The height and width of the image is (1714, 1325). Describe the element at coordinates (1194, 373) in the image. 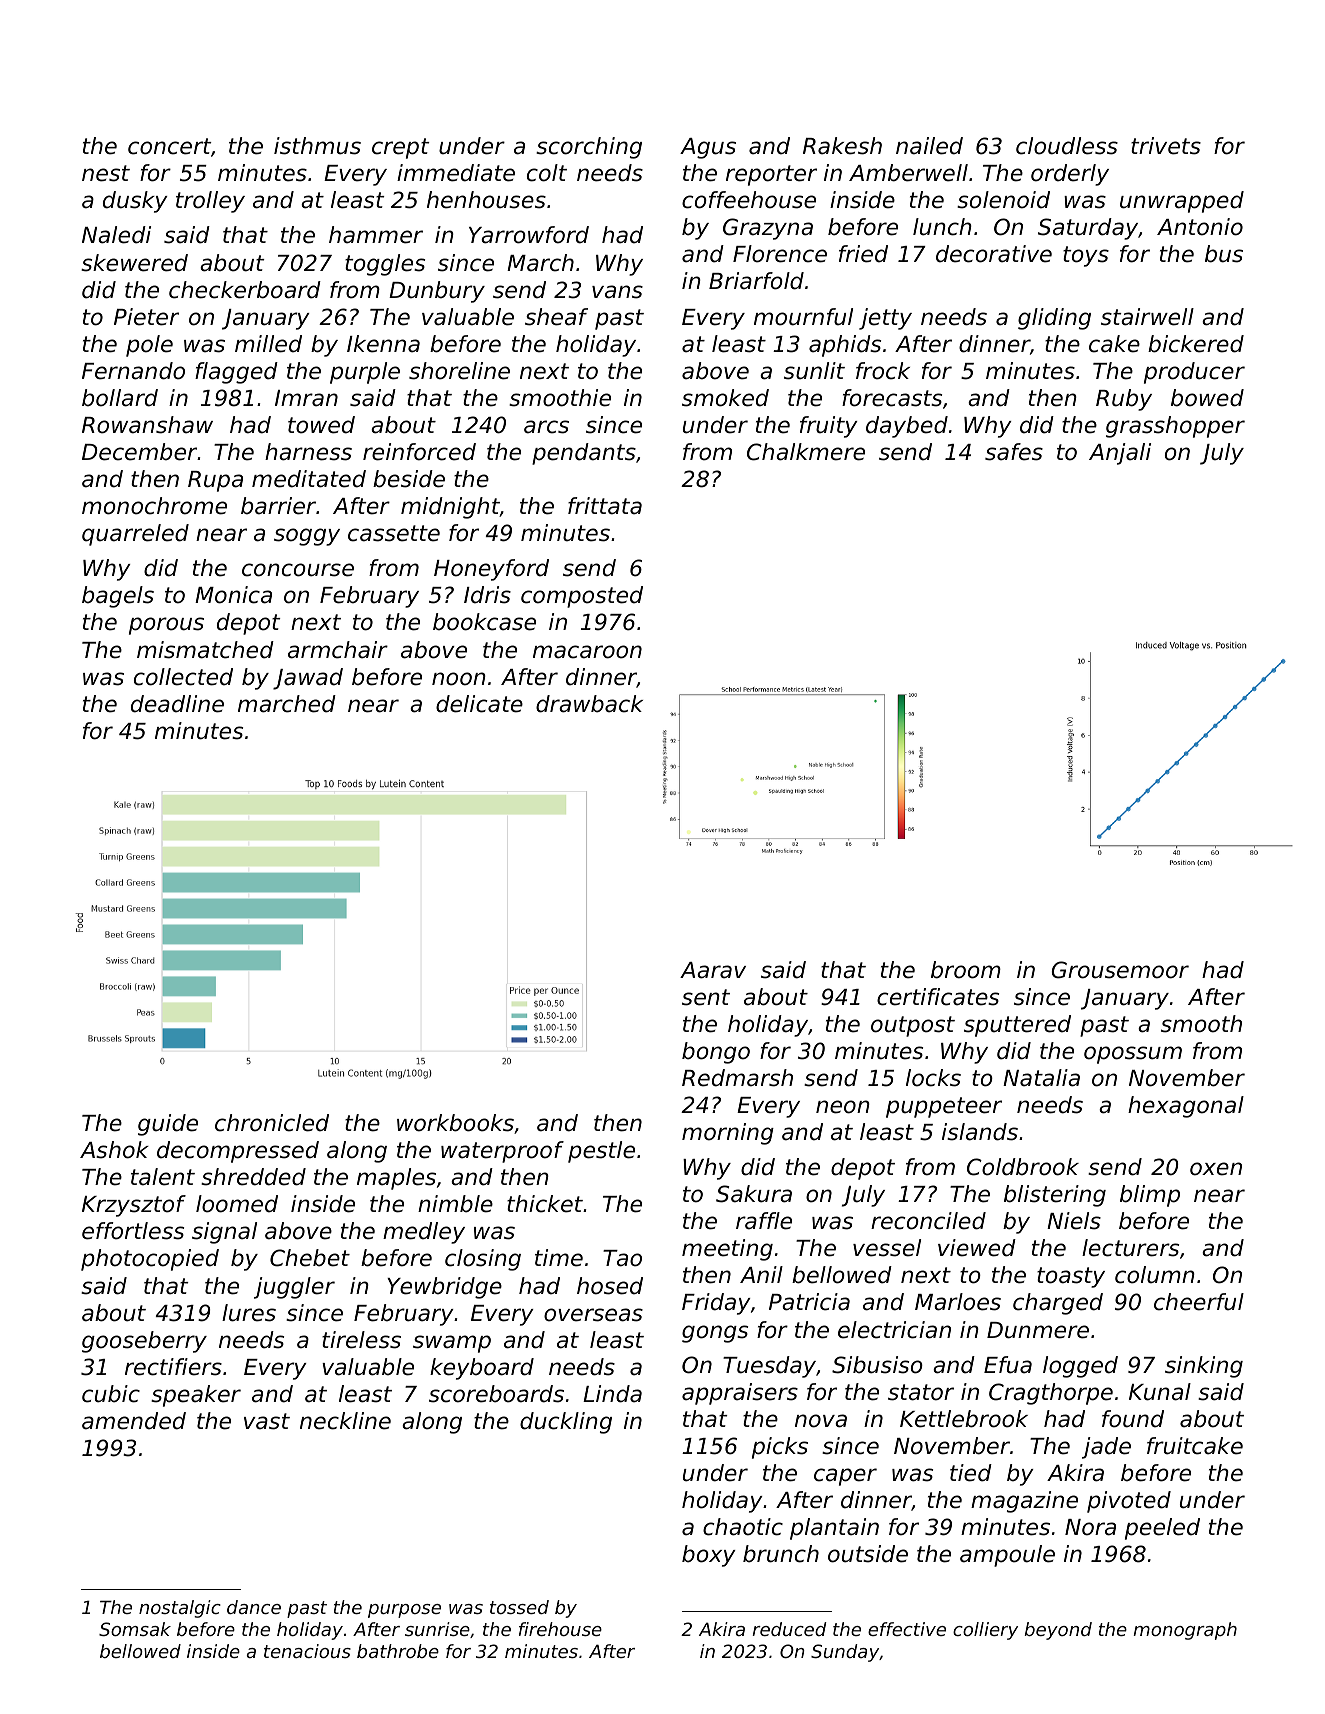

I see `producer` at that location.
